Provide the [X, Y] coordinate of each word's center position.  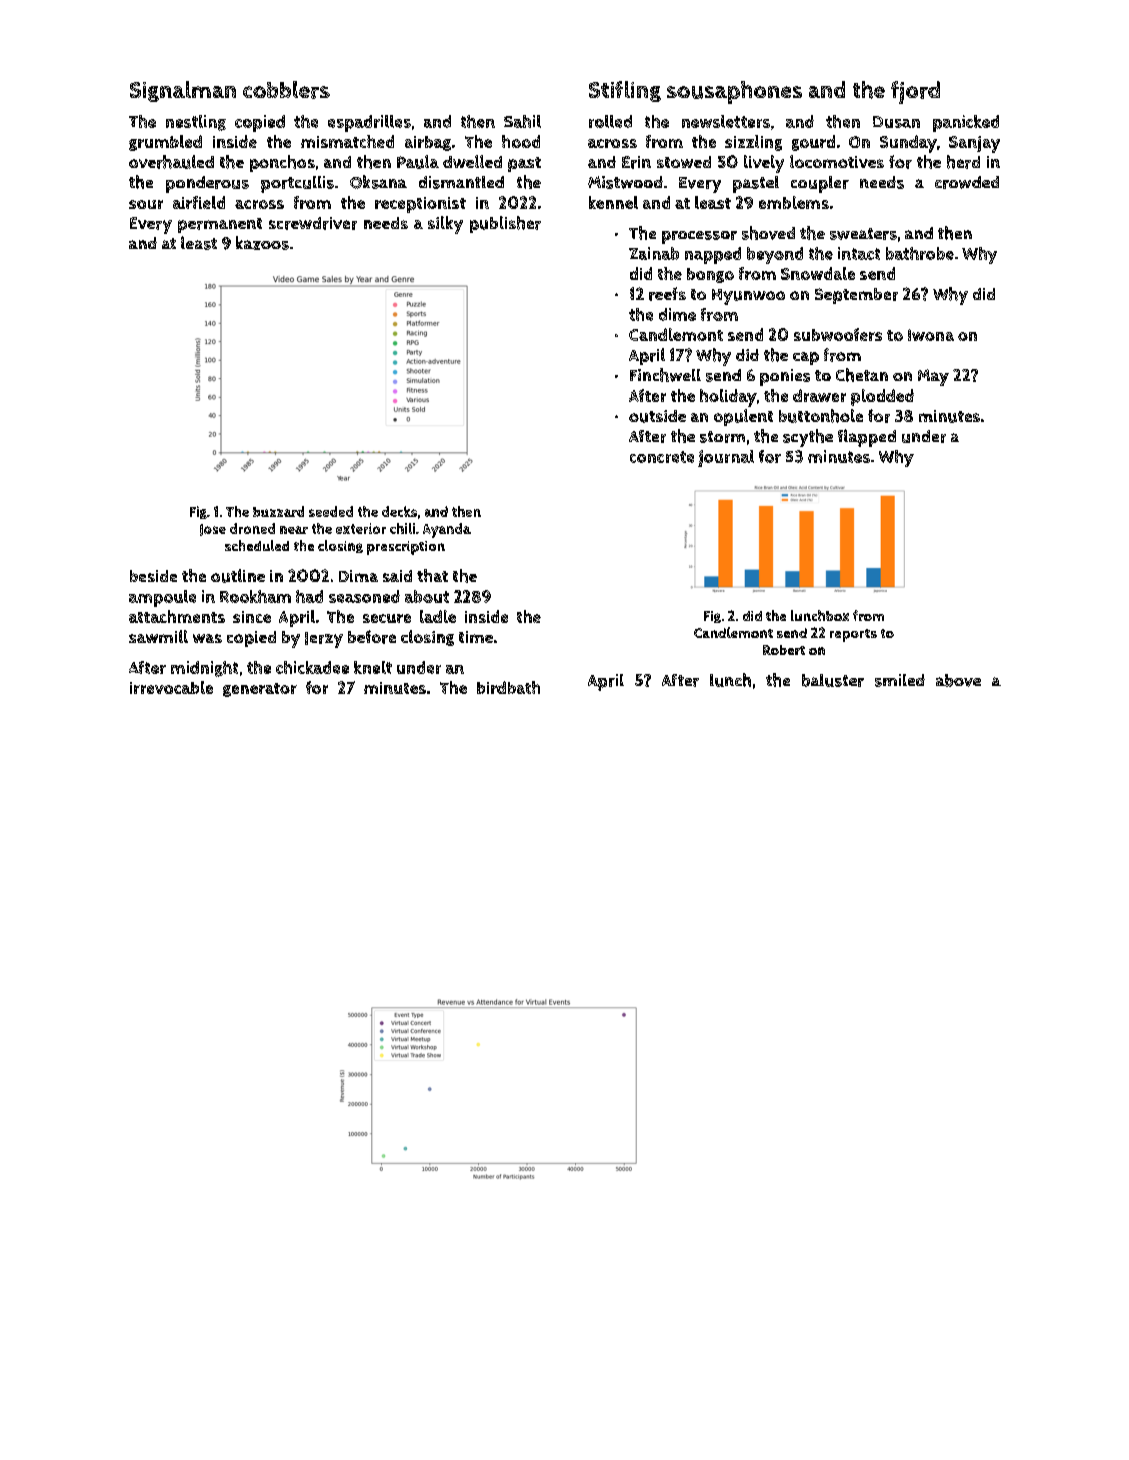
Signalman [183, 91]
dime [677, 314]
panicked [966, 123]
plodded [882, 397]
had [309, 596]
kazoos [262, 243]
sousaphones [734, 92]
